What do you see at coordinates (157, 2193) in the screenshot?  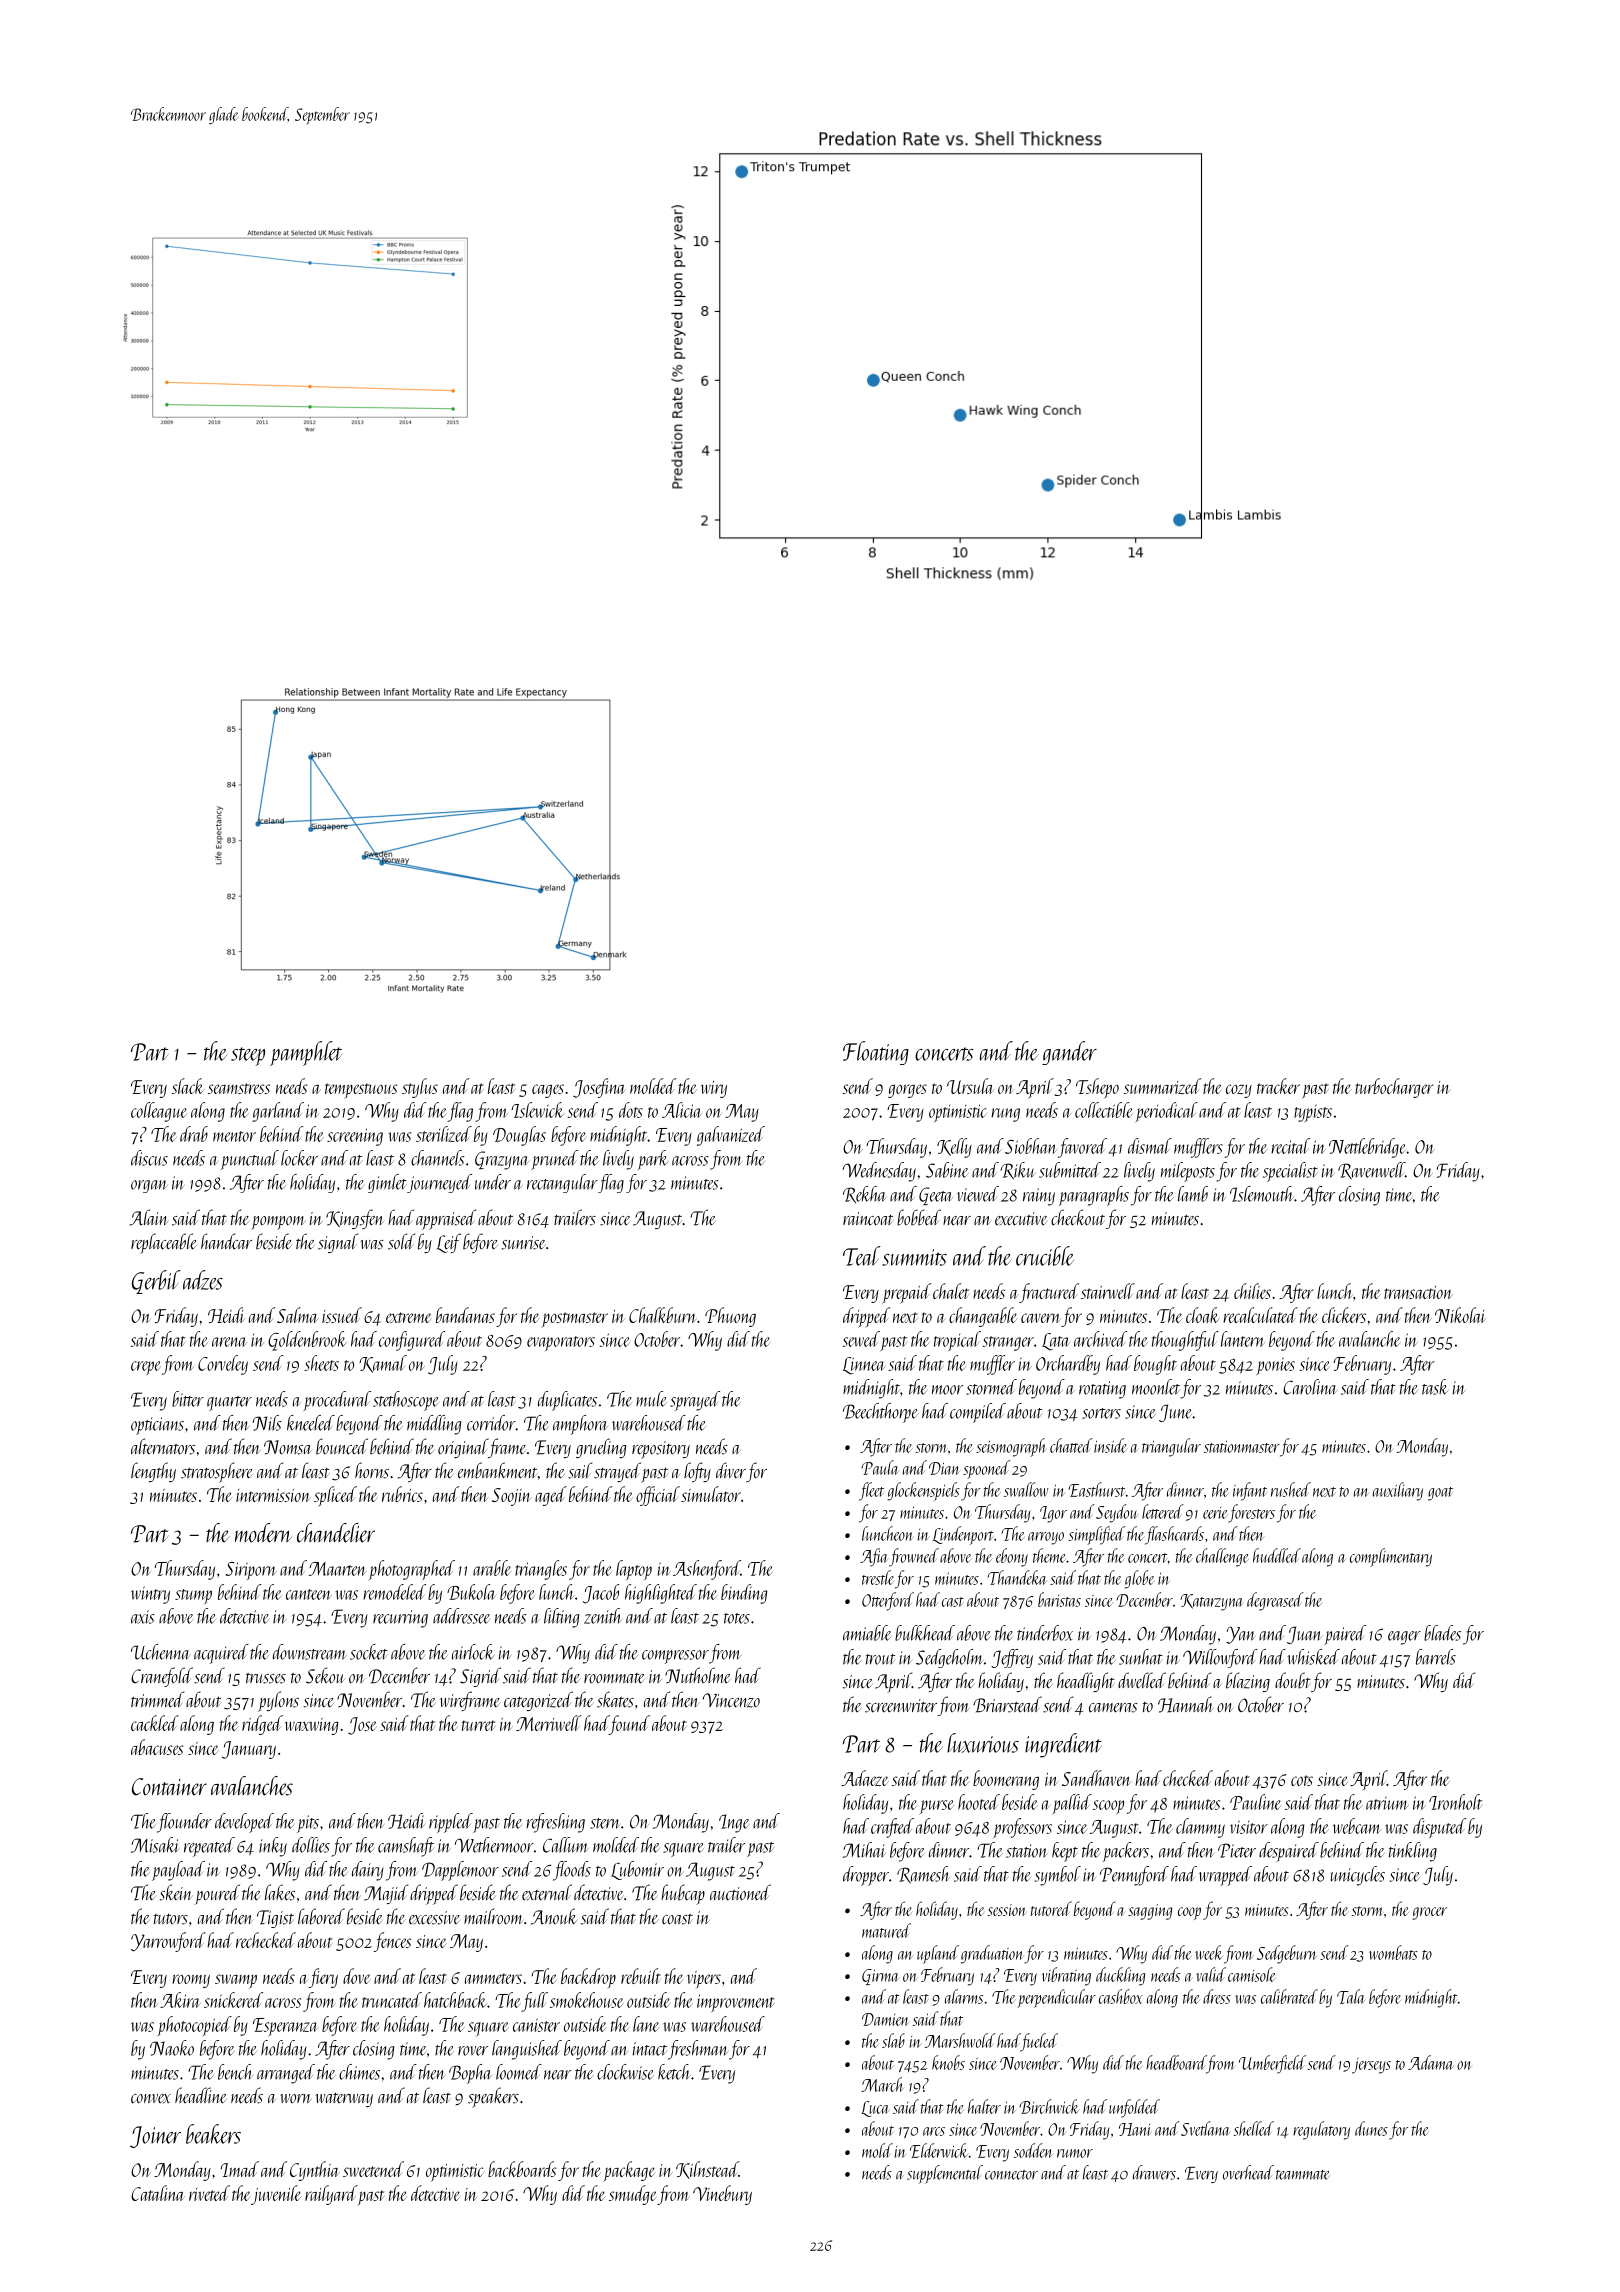 I see `Catalina` at bounding box center [157, 2193].
